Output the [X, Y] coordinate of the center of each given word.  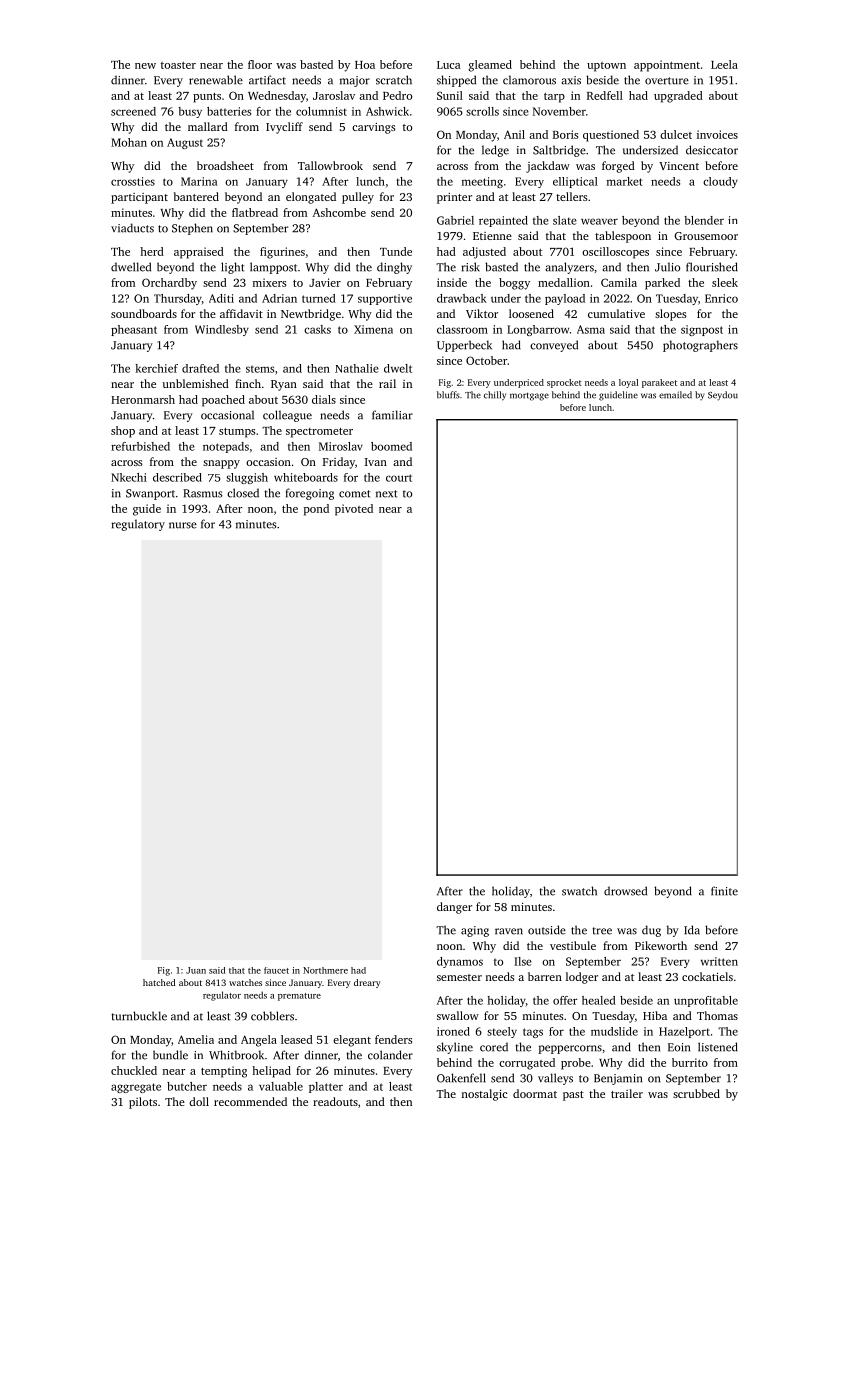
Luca [449, 65]
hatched [159, 982]
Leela [724, 64]
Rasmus [202, 493]
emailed [675, 395]
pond [316, 510]
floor [260, 64]
